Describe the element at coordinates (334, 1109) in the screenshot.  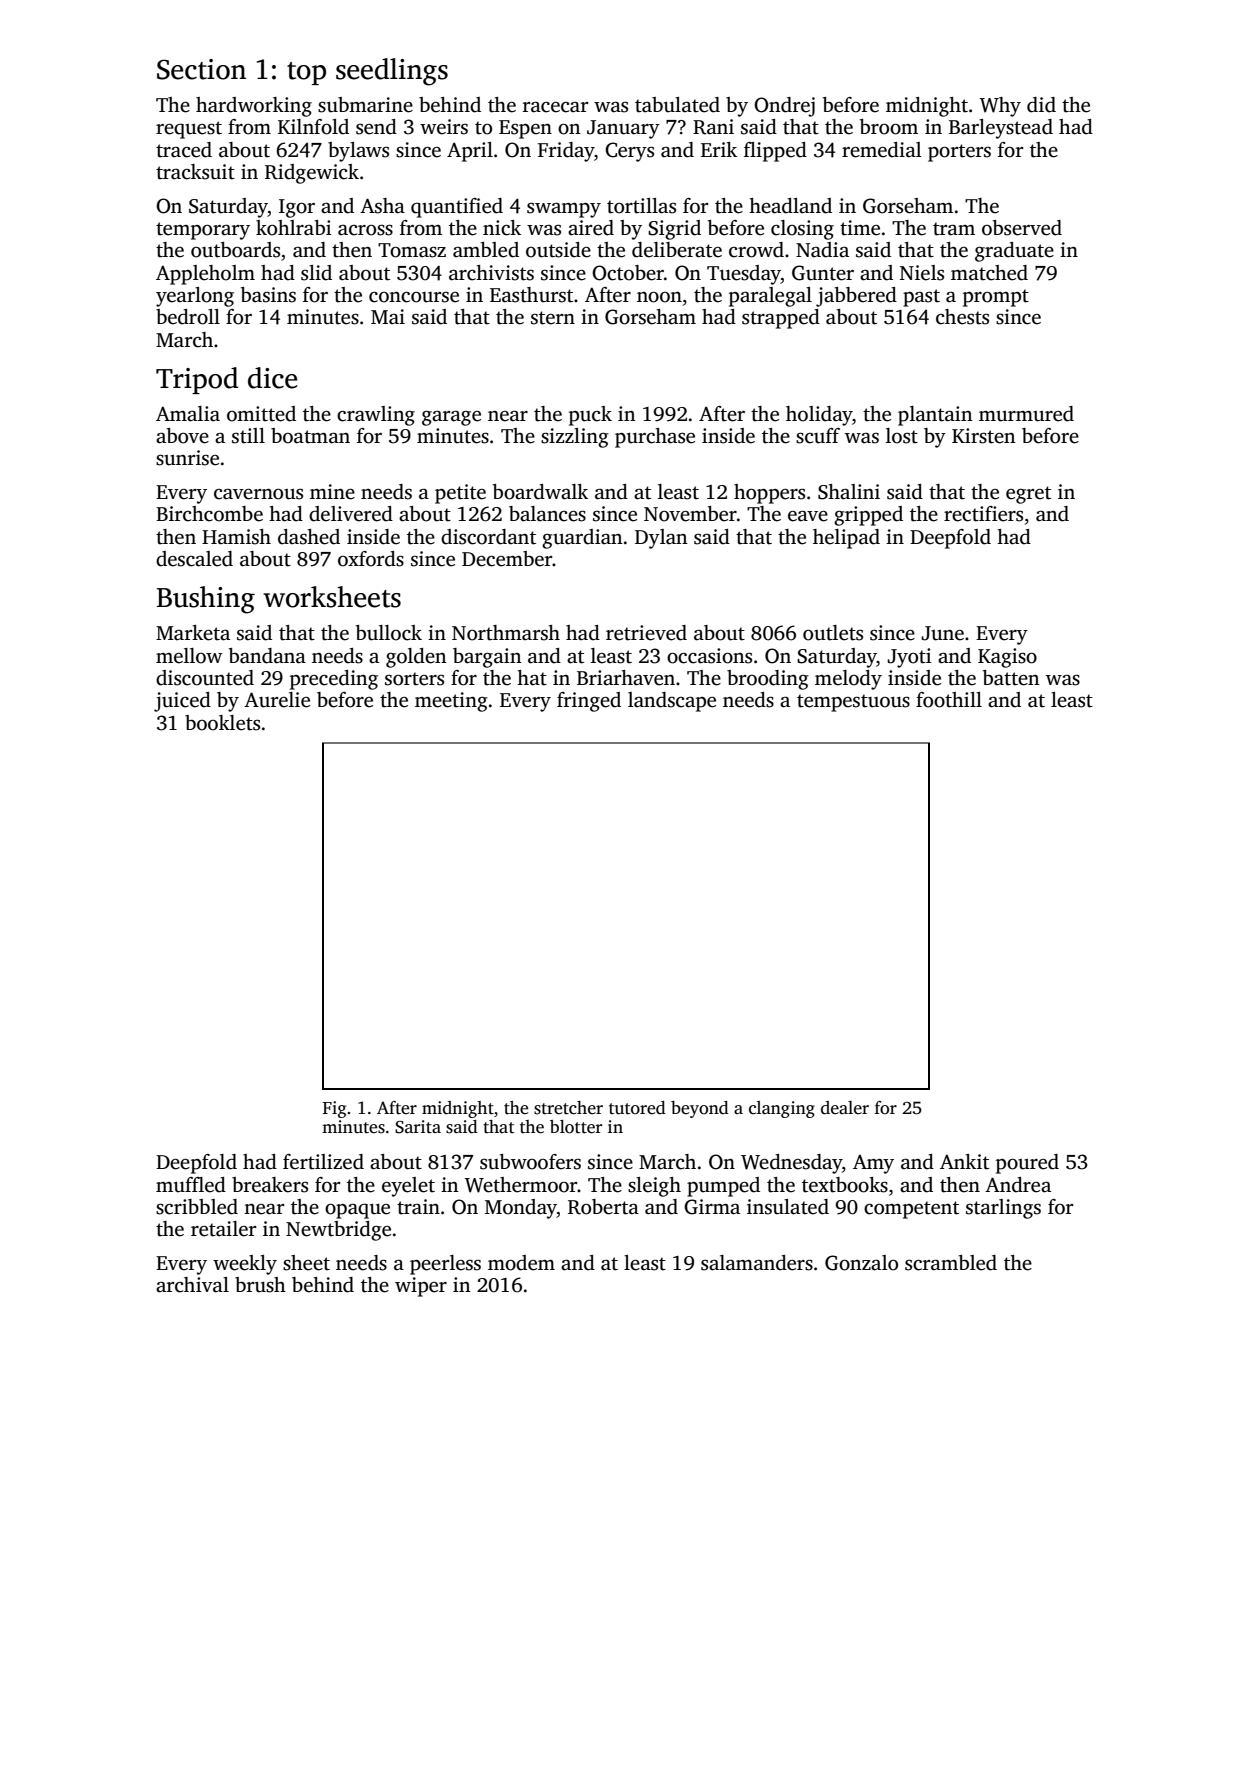
I see `Fig` at that location.
